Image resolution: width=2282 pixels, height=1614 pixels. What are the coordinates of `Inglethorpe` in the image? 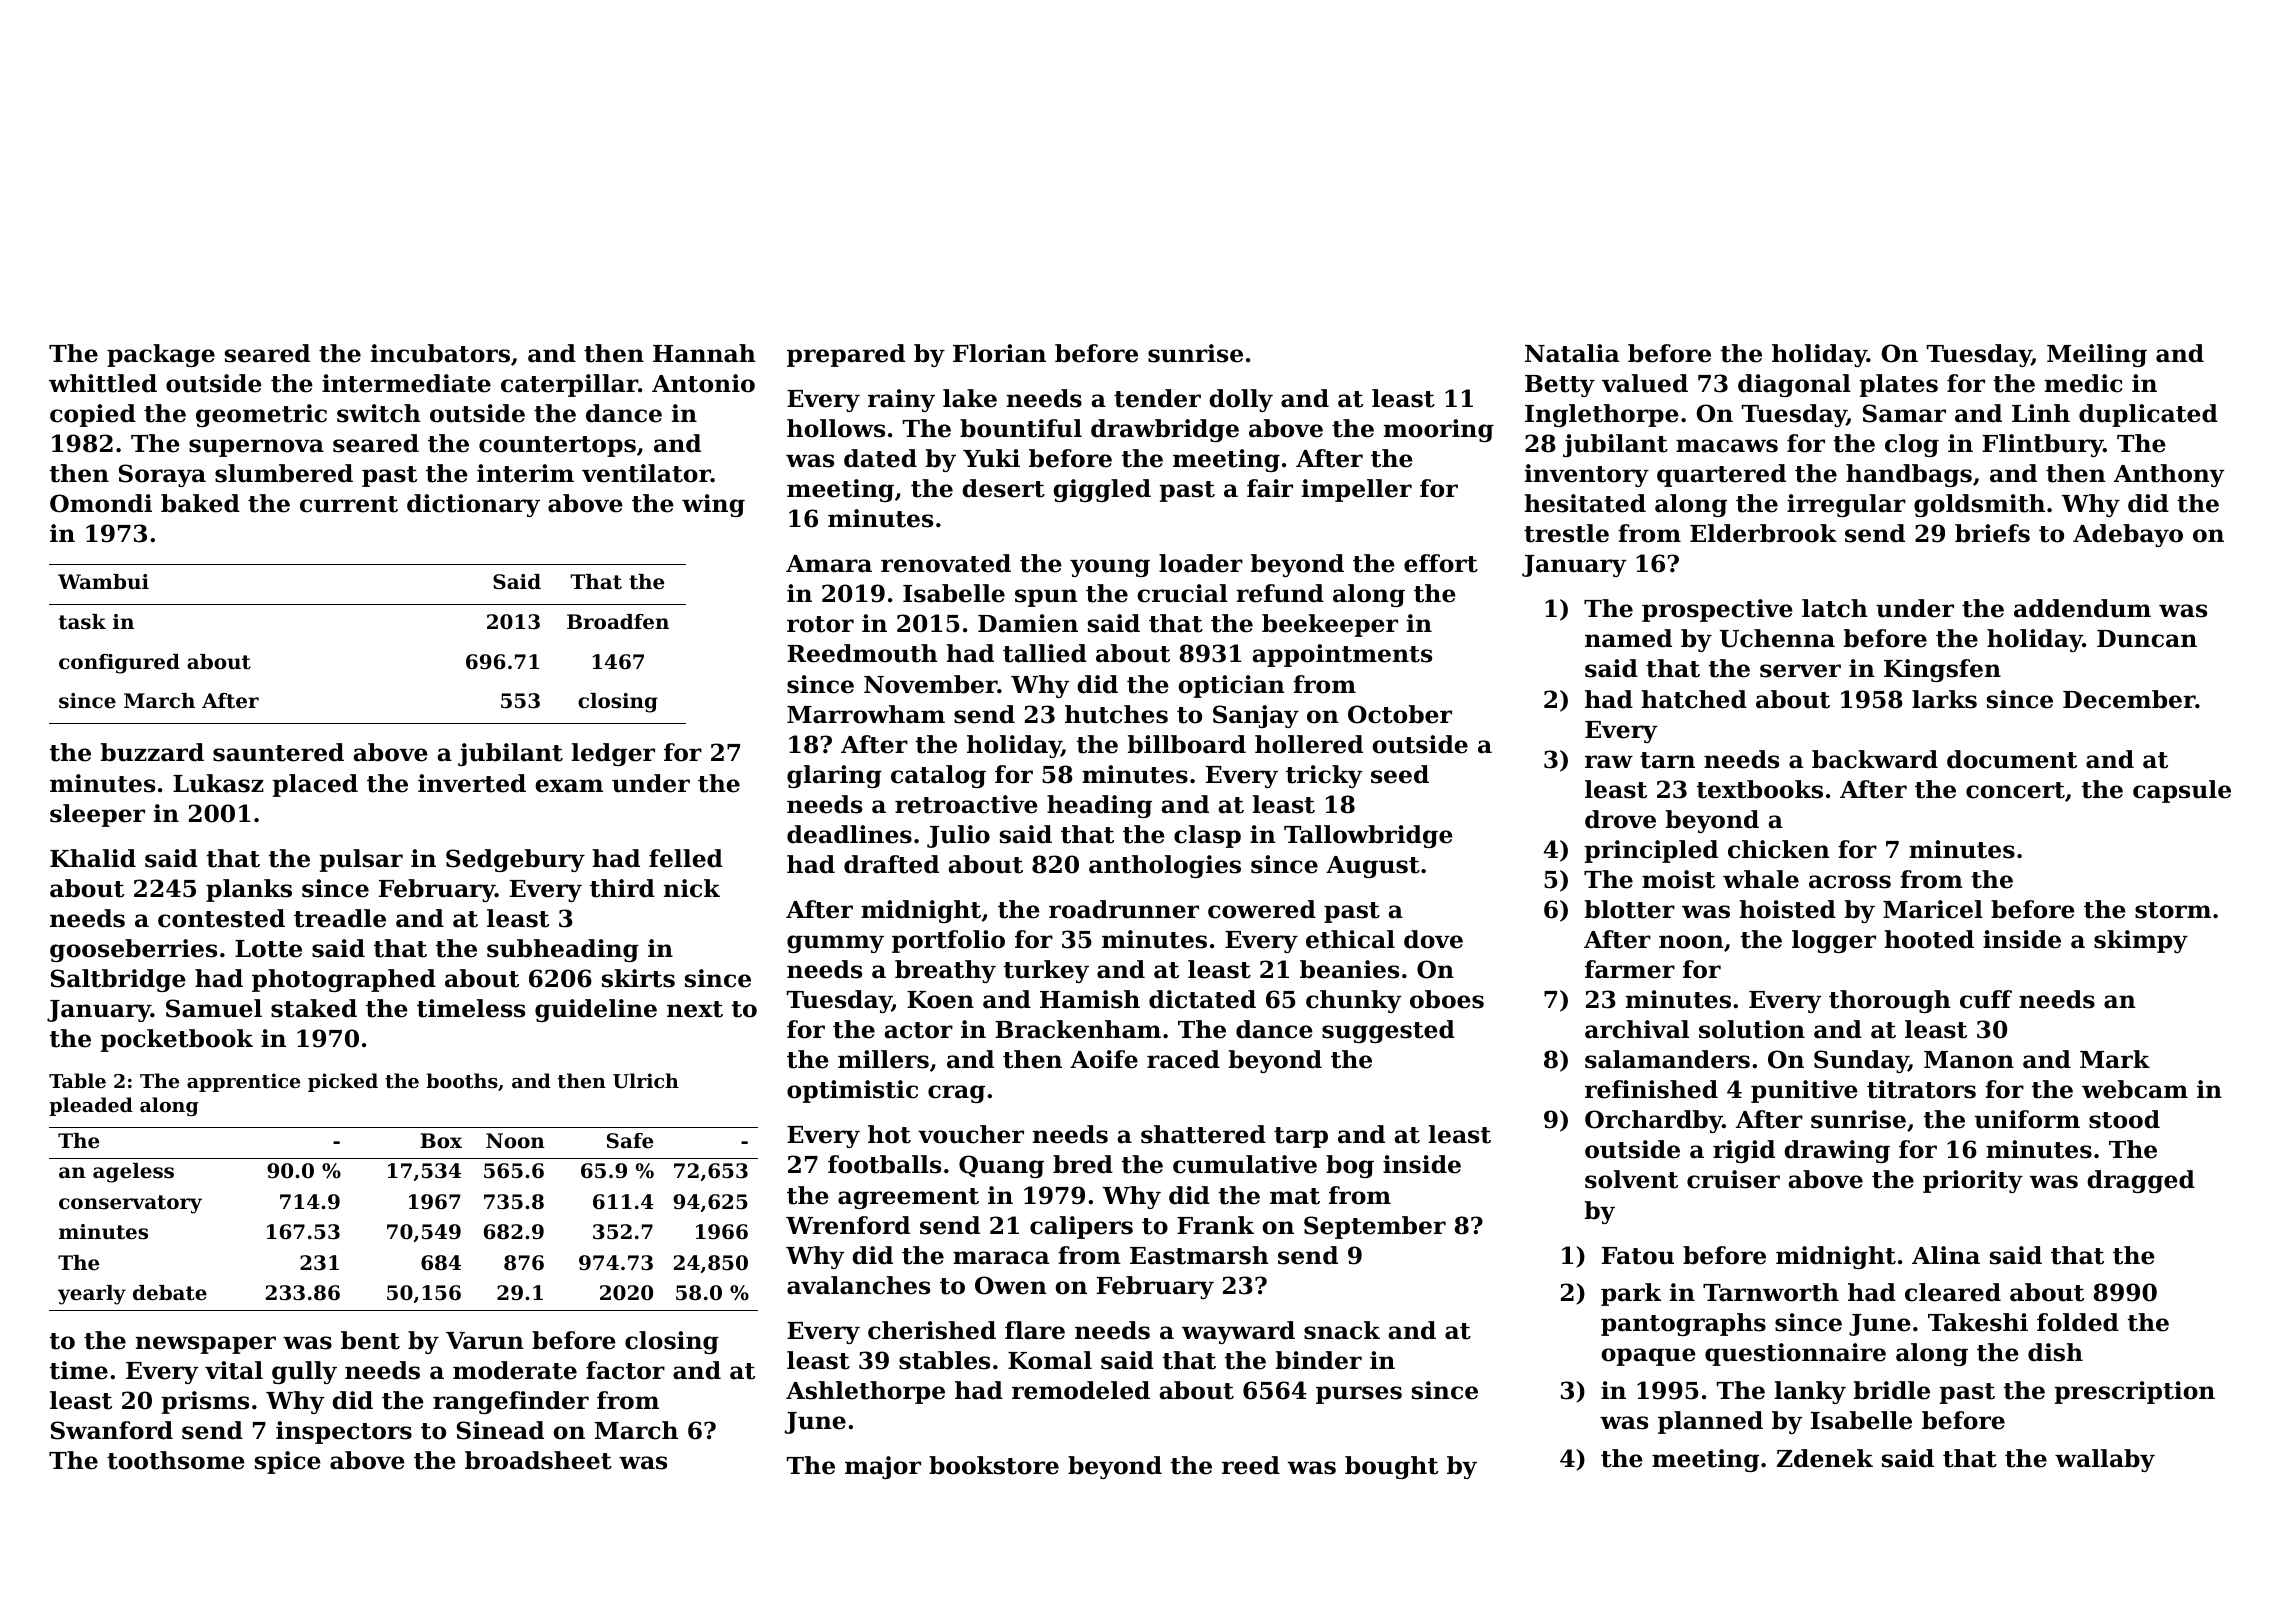 It's located at (1602, 415).
